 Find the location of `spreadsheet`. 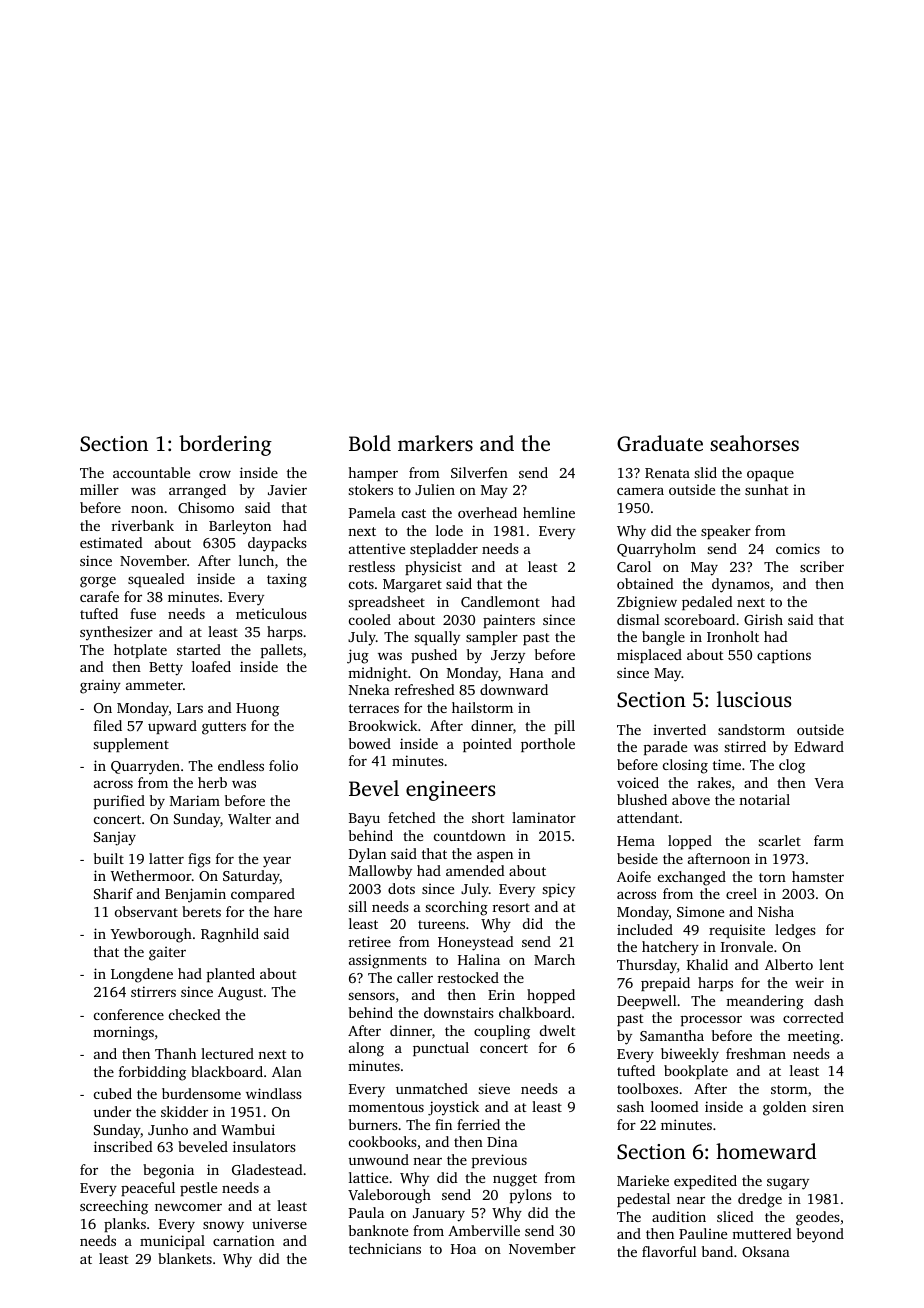

spreadsheet is located at coordinates (386, 603).
